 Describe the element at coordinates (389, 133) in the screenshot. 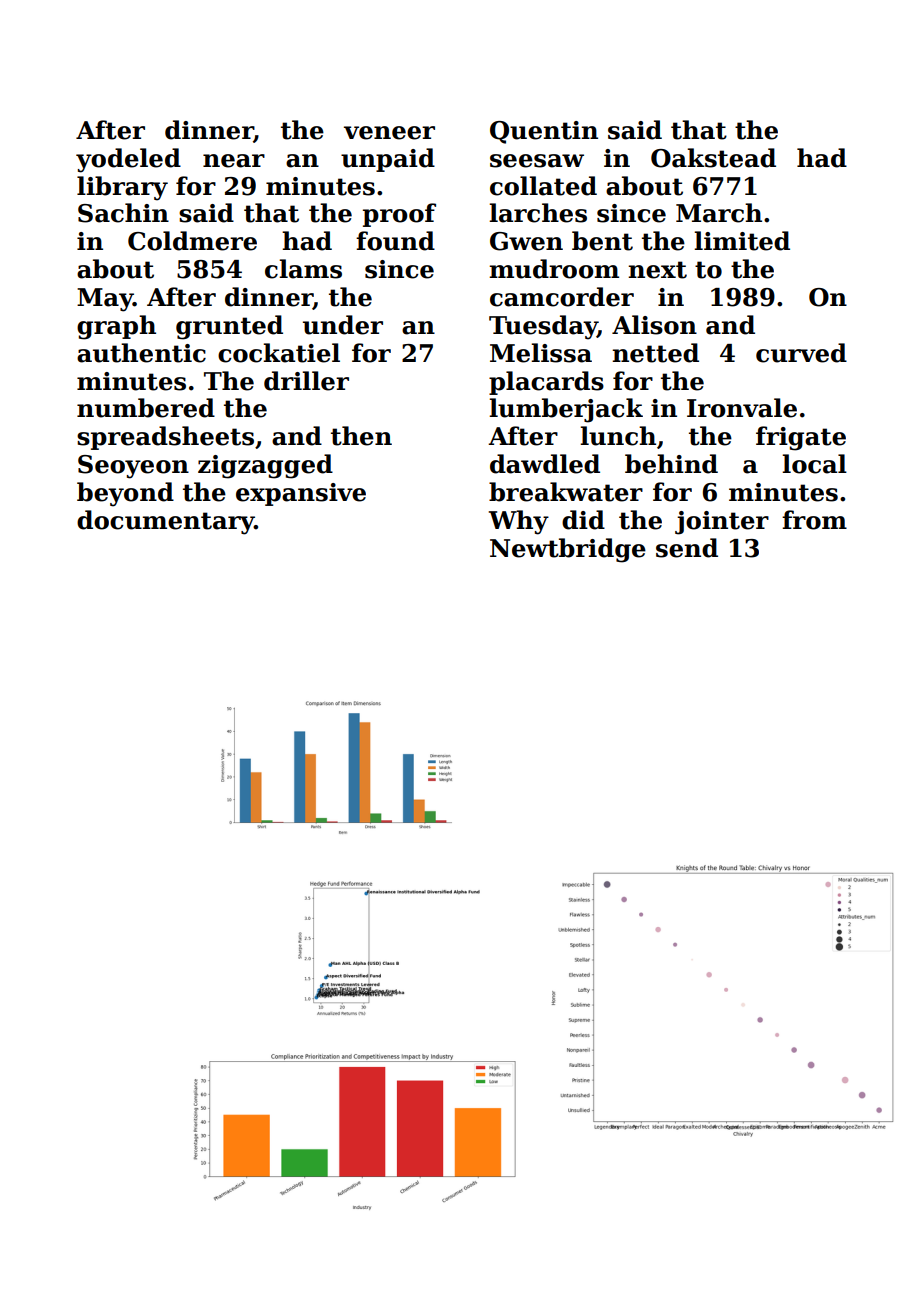

I see `veneer` at that location.
